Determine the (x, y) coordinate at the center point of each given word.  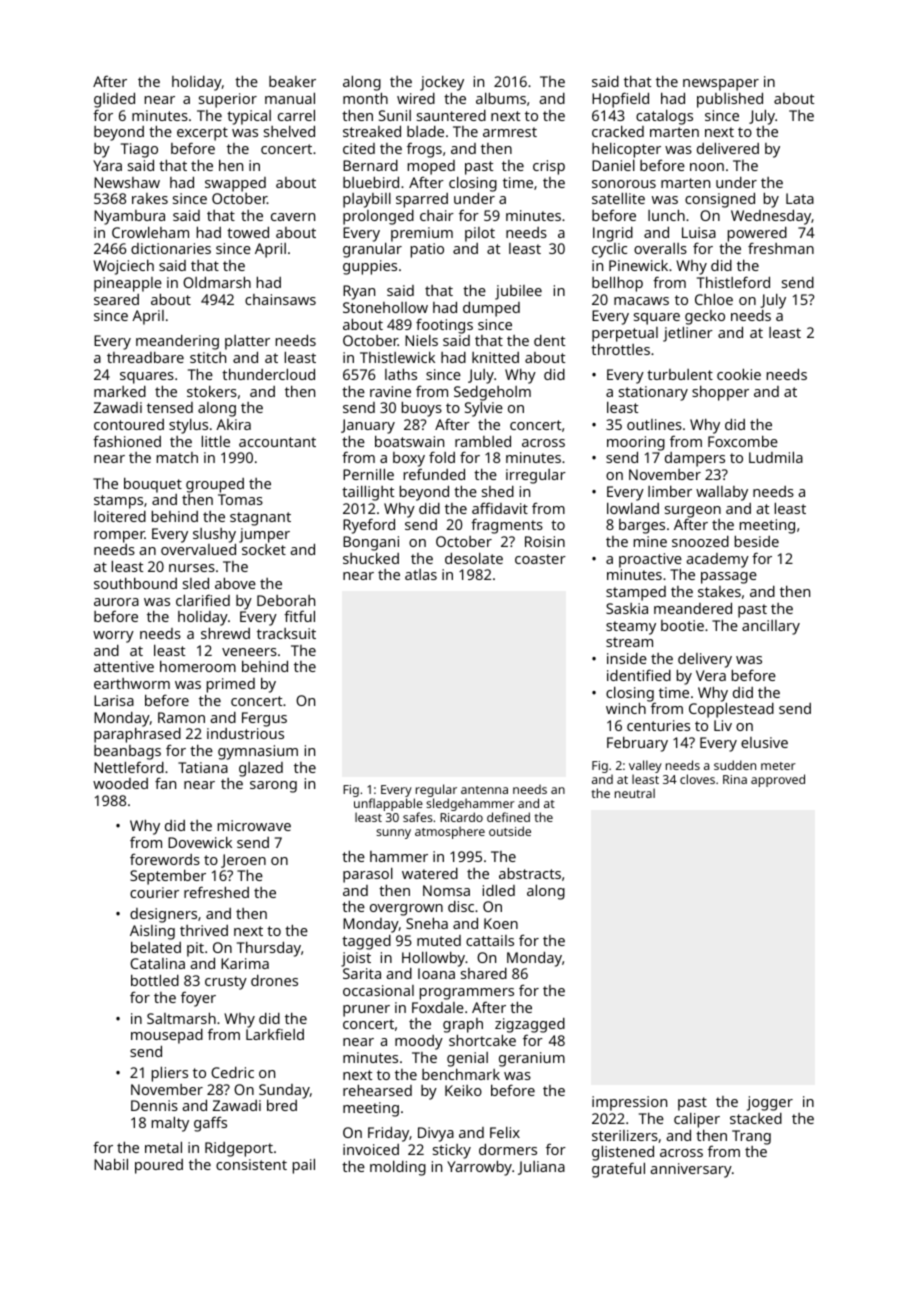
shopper (720, 393)
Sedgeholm (492, 394)
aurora (116, 602)
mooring (636, 444)
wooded (120, 783)
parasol (368, 875)
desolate (474, 558)
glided (114, 100)
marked (120, 391)
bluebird (371, 182)
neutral (635, 793)
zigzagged (530, 1025)
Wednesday (771, 217)
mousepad (167, 1036)
